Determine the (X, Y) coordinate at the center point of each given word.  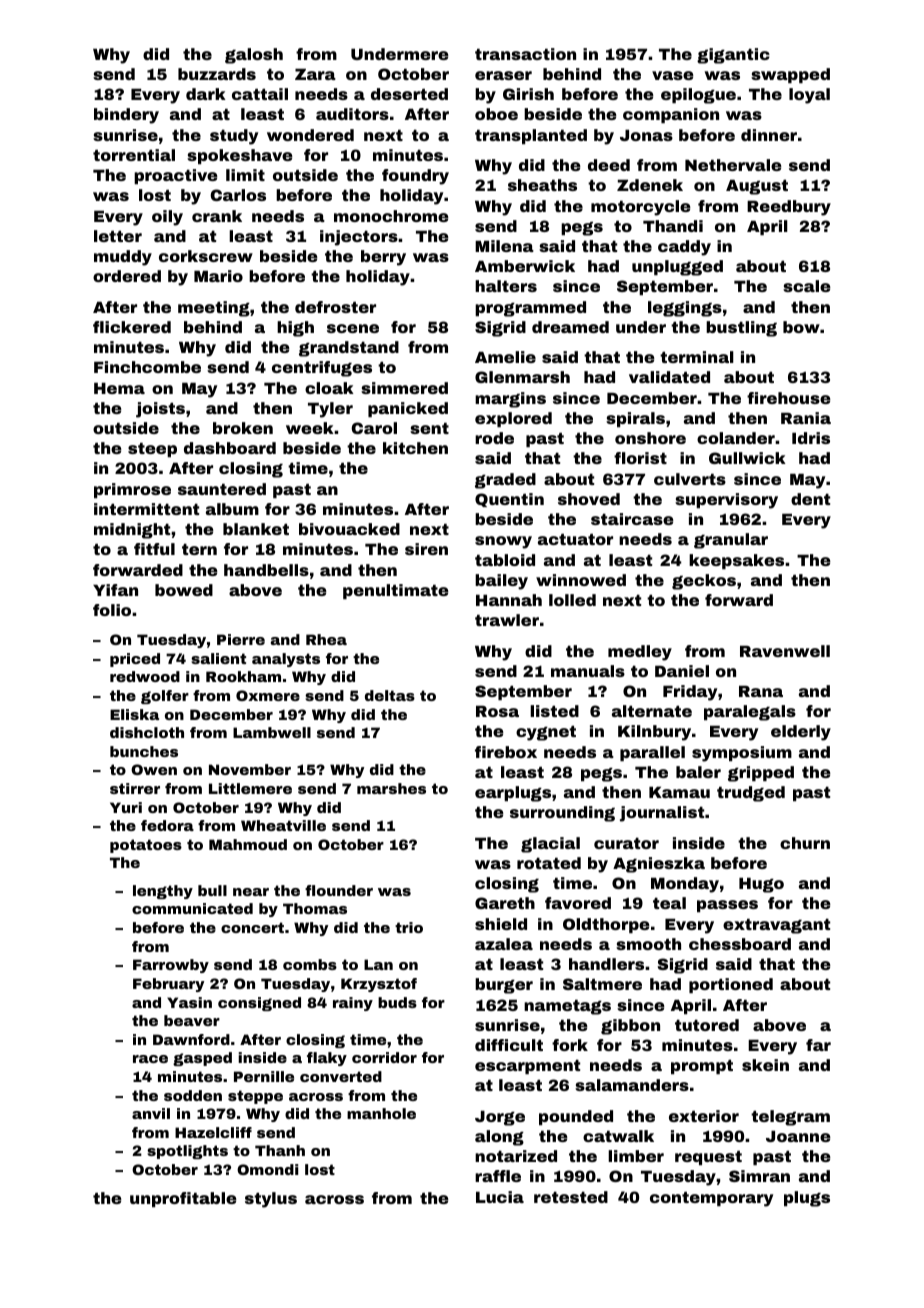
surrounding (562, 814)
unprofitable (183, 1199)
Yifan (115, 590)
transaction (525, 54)
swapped (790, 75)
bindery (126, 116)
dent (810, 499)
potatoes (146, 846)
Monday (685, 885)
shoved (589, 499)
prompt (702, 1067)
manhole (381, 1113)
